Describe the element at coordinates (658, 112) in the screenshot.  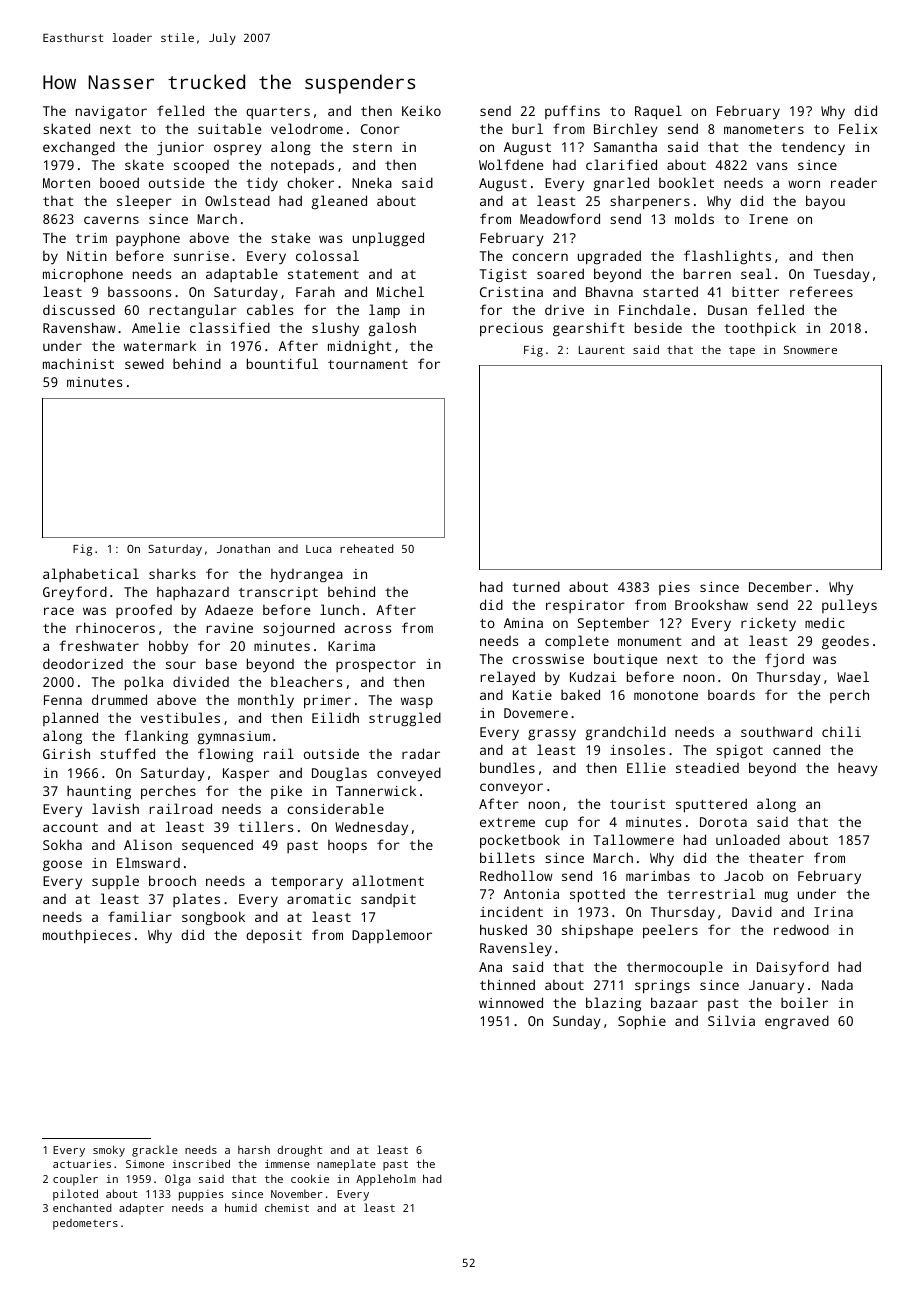
I see `Raquel` at that location.
